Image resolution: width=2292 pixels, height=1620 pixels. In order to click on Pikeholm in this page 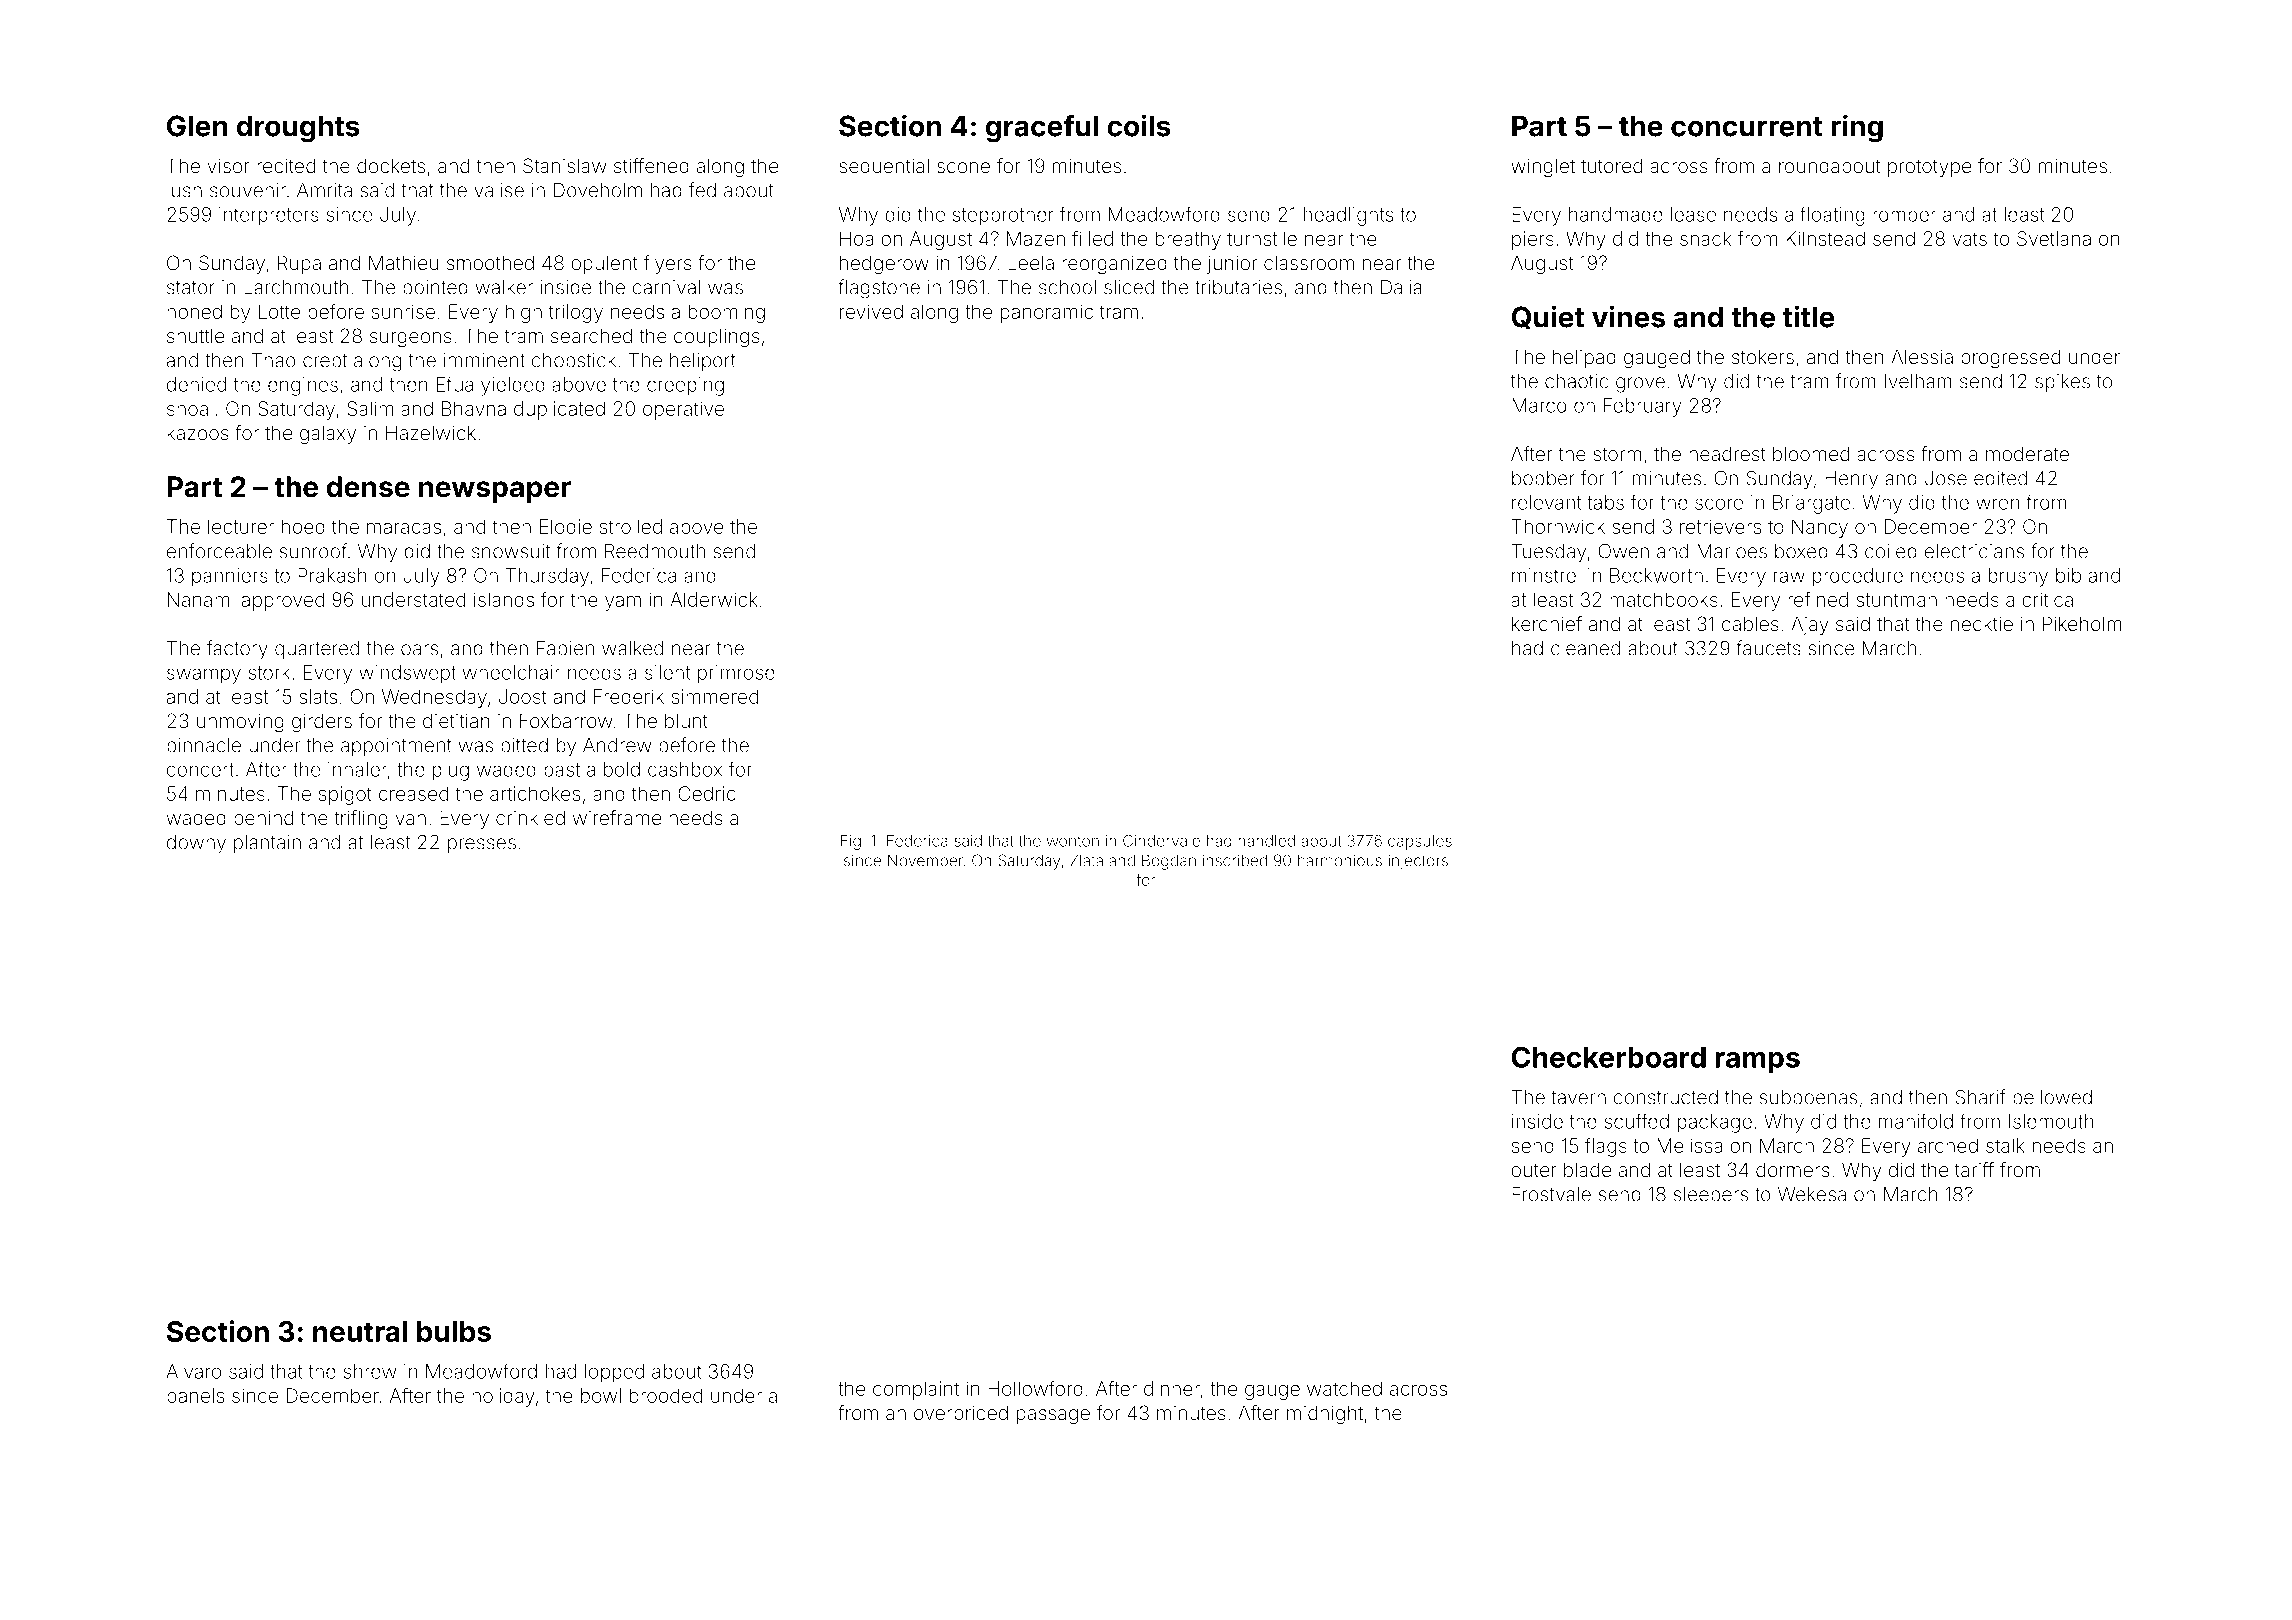, I will do `click(2082, 623)`.
